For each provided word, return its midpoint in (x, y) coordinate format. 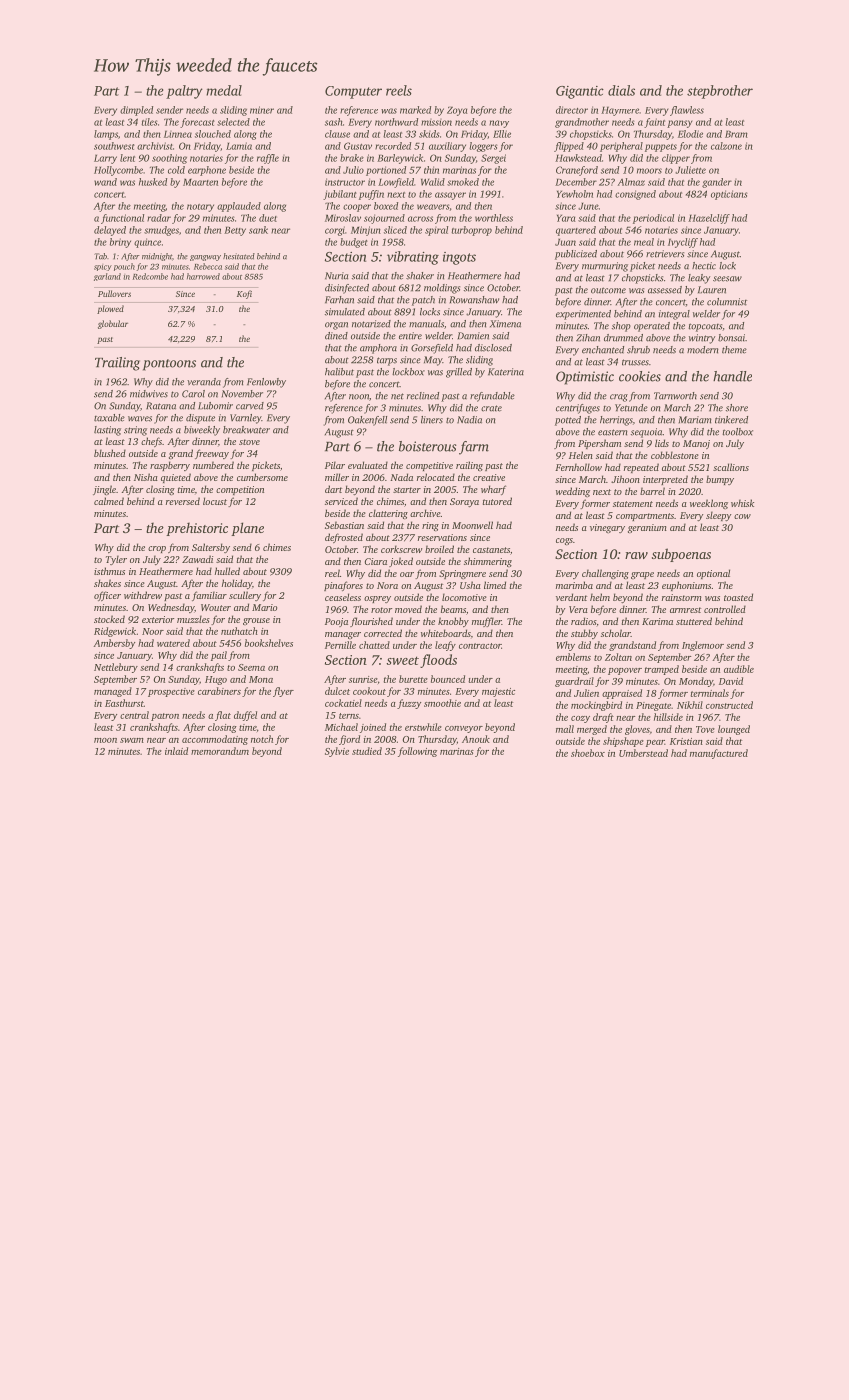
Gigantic (580, 92)
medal (224, 90)
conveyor (464, 729)
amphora (378, 349)
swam (132, 740)
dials (621, 90)
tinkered (731, 420)
